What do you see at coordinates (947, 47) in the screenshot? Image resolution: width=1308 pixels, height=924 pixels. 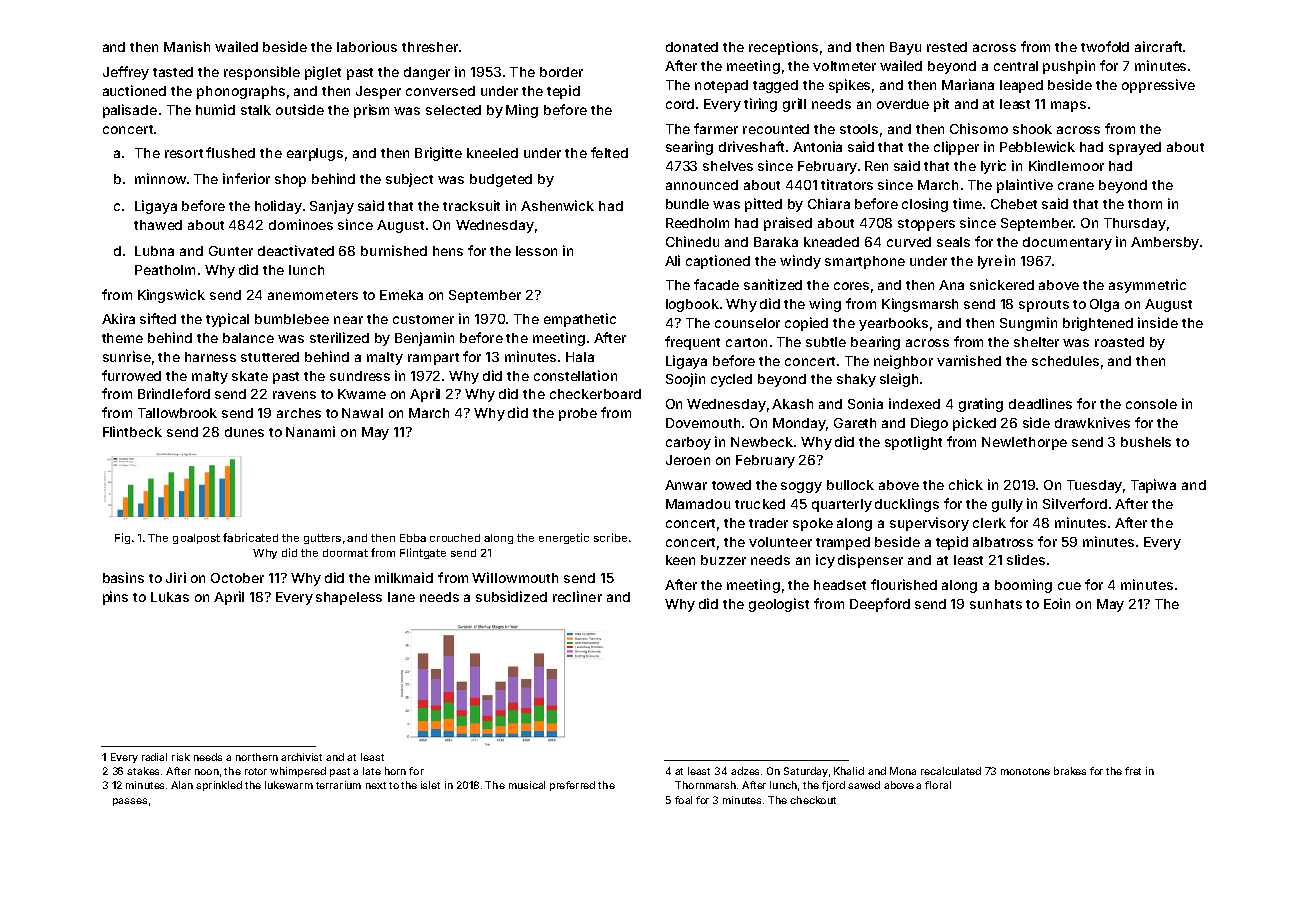 I see `rested` at bounding box center [947, 47].
